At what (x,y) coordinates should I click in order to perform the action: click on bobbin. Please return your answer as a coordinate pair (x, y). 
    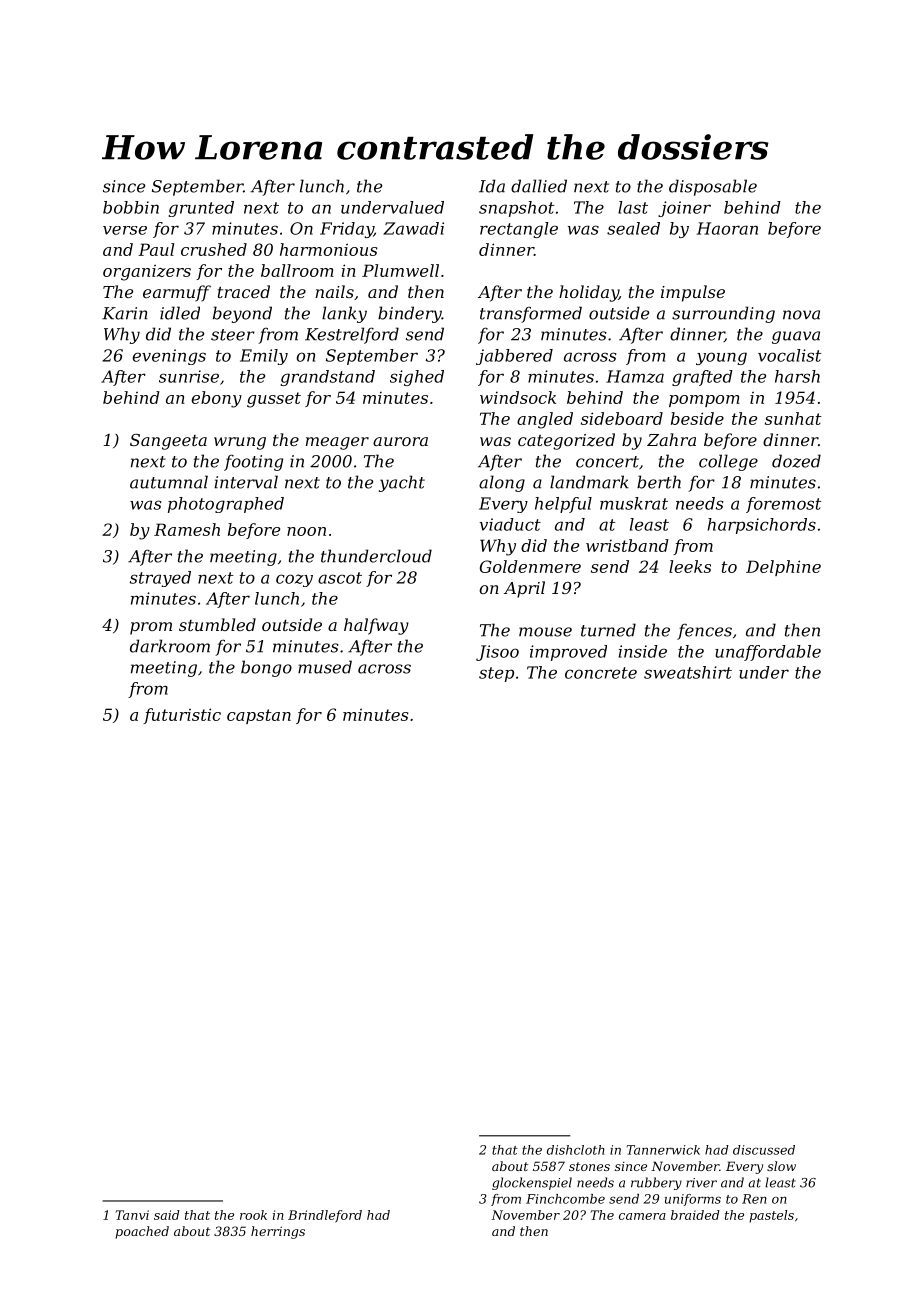
    Looking at the image, I should click on (131, 207).
